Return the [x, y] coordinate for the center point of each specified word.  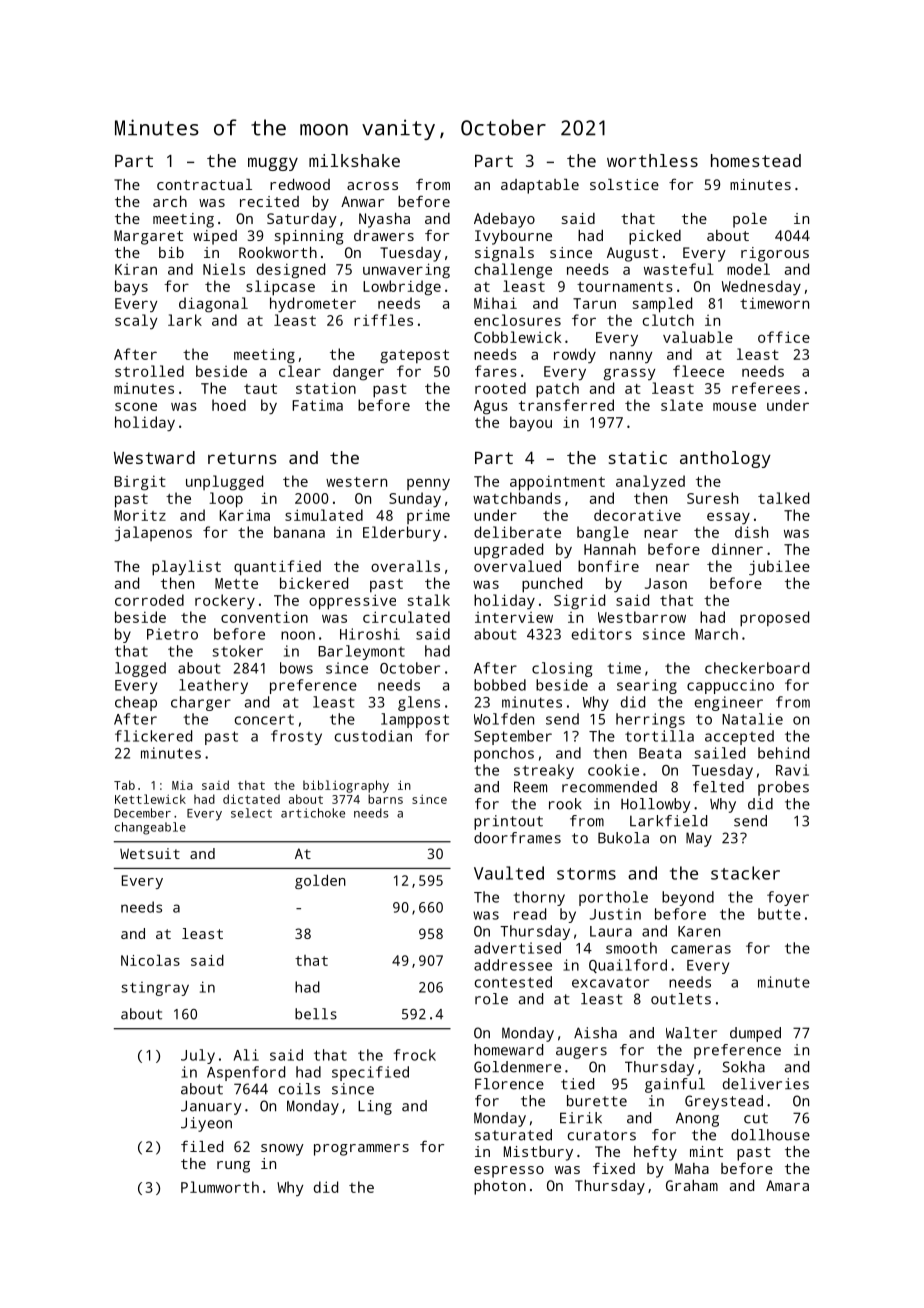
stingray [155, 989]
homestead [756, 160]
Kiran [136, 269]
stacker [745, 873]
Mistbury [538, 1153]
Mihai [495, 303]
